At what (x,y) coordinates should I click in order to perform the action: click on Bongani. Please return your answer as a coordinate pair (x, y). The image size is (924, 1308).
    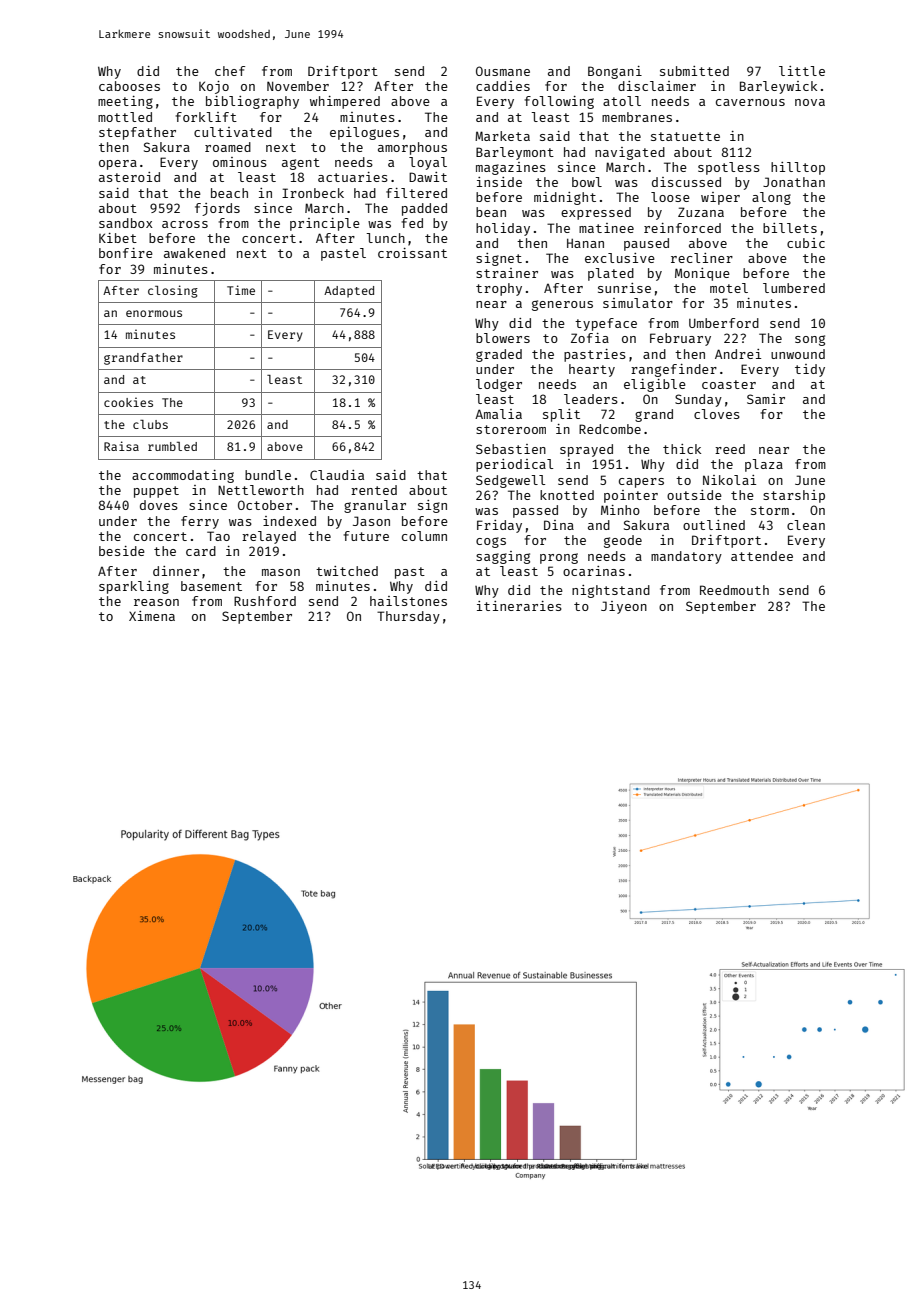
    Looking at the image, I should click on (615, 72).
